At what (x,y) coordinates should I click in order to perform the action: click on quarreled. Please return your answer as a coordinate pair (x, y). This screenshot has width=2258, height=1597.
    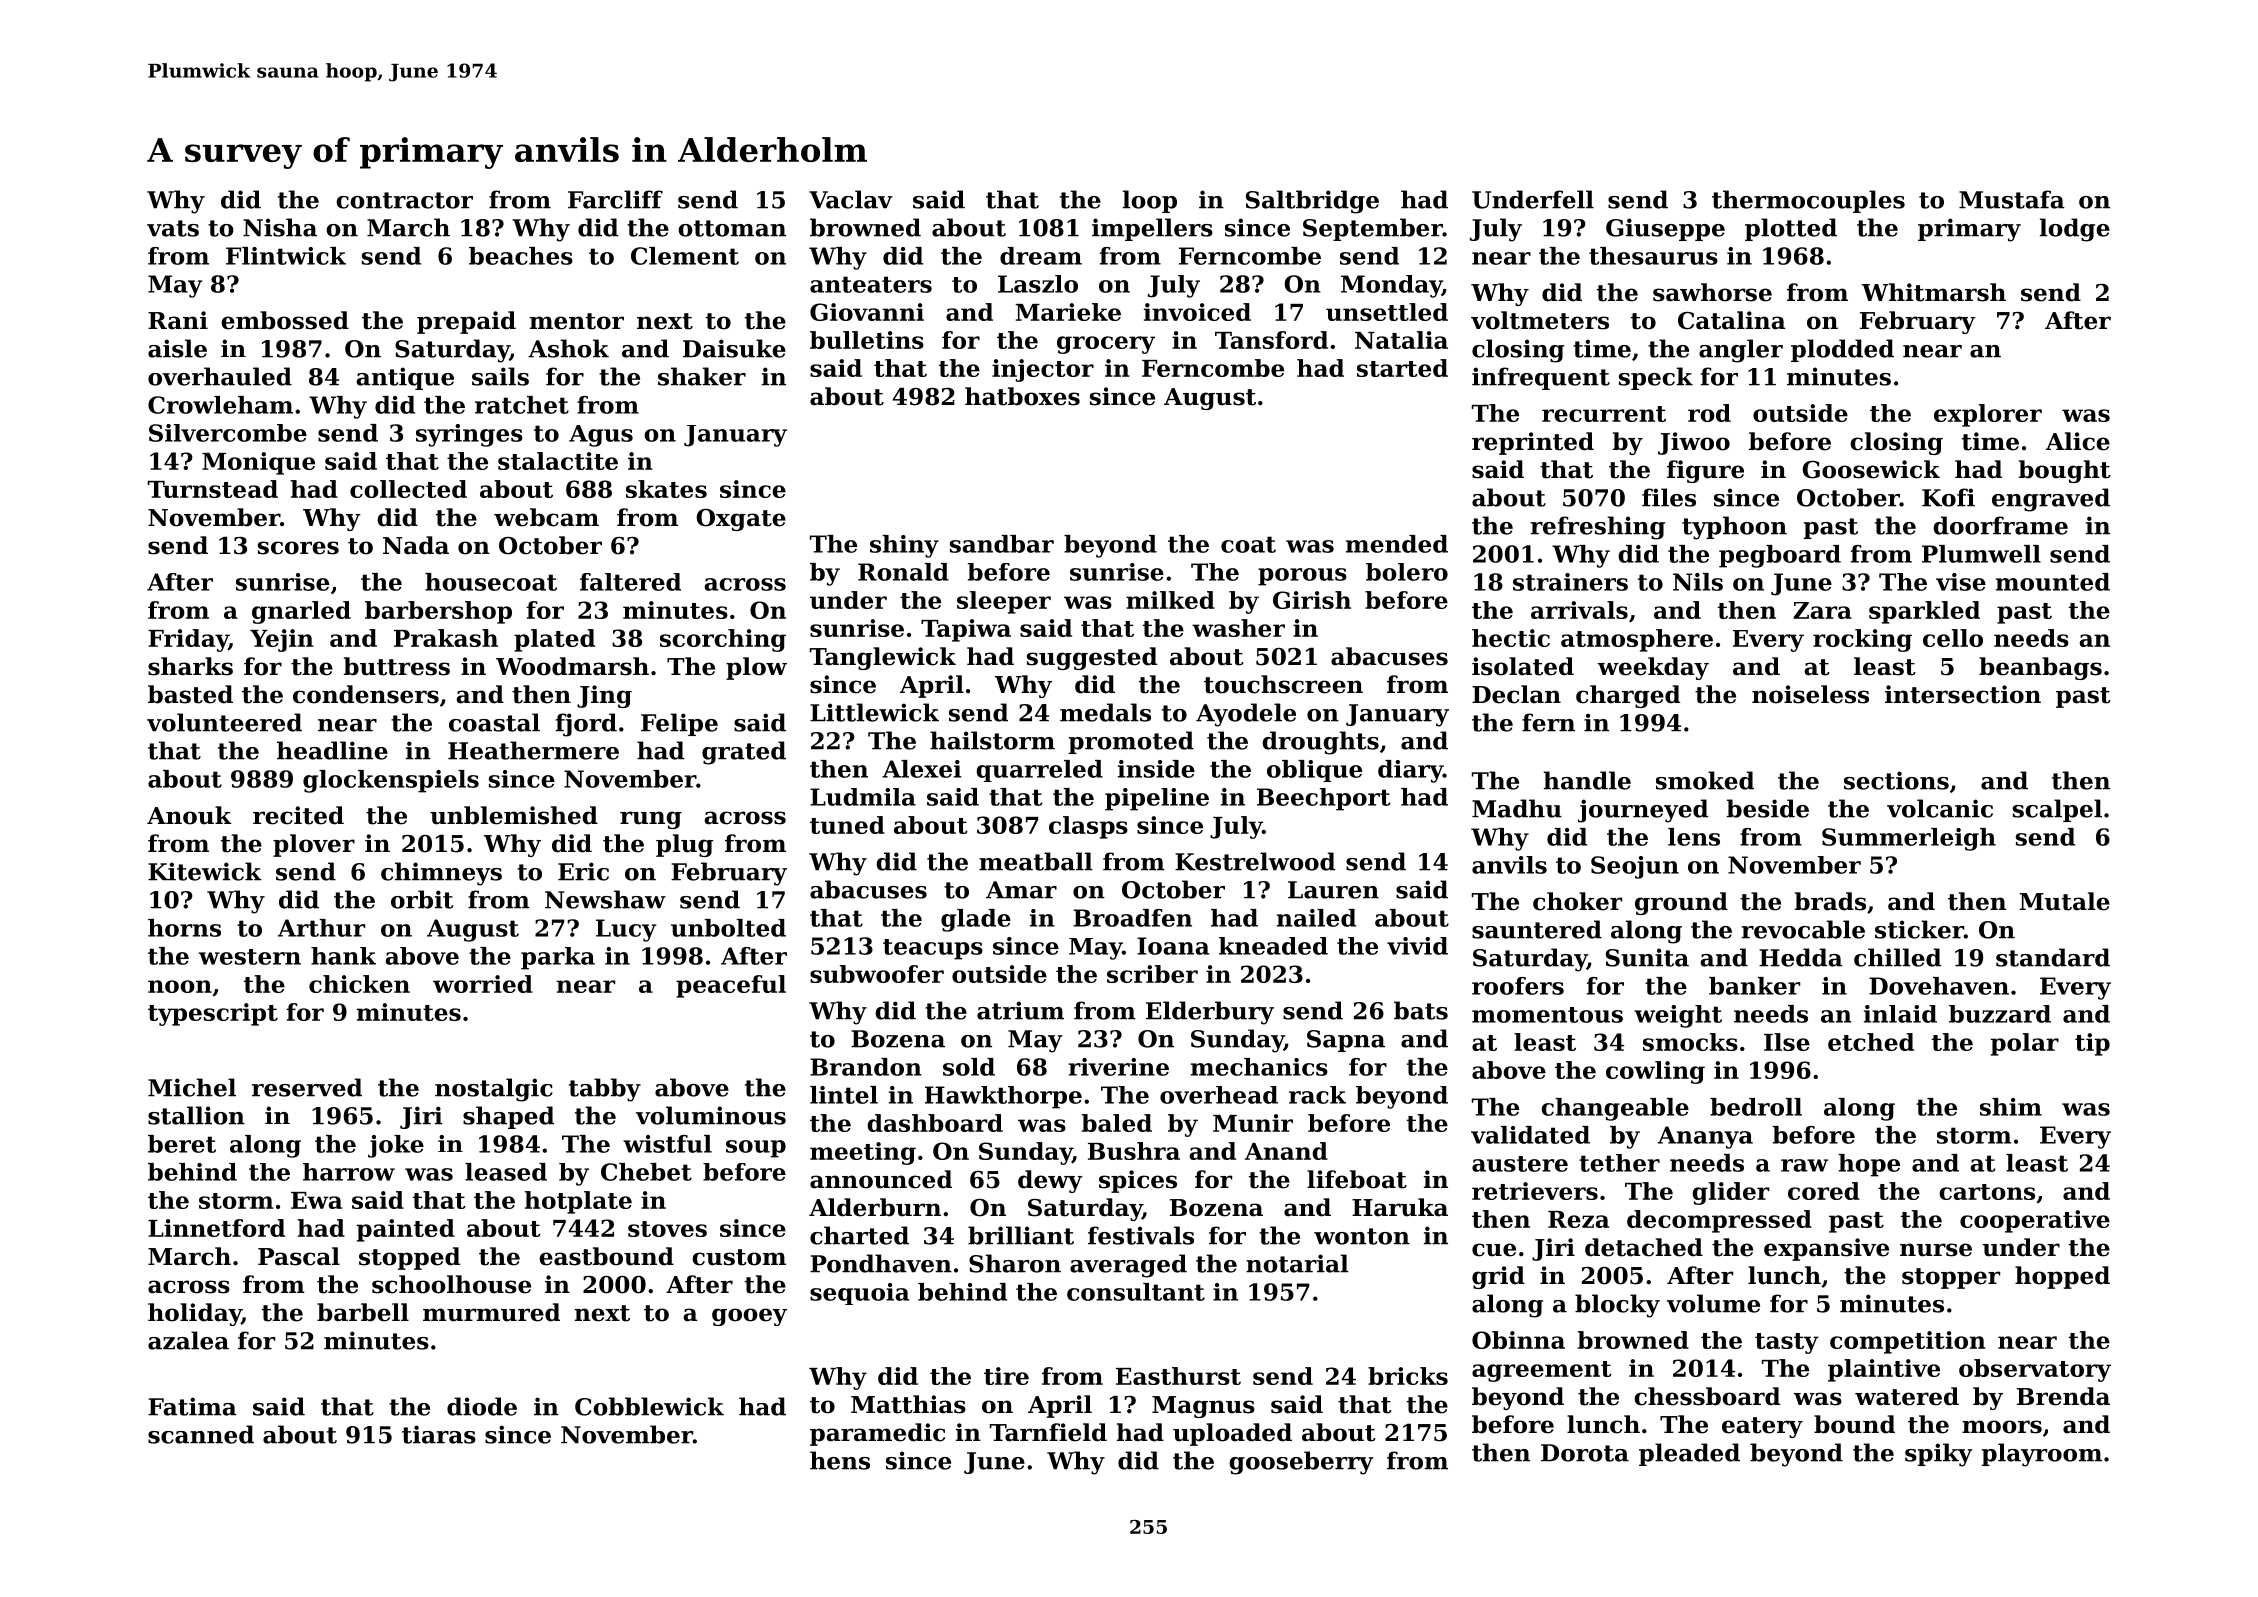
    Looking at the image, I should click on (1039, 771).
